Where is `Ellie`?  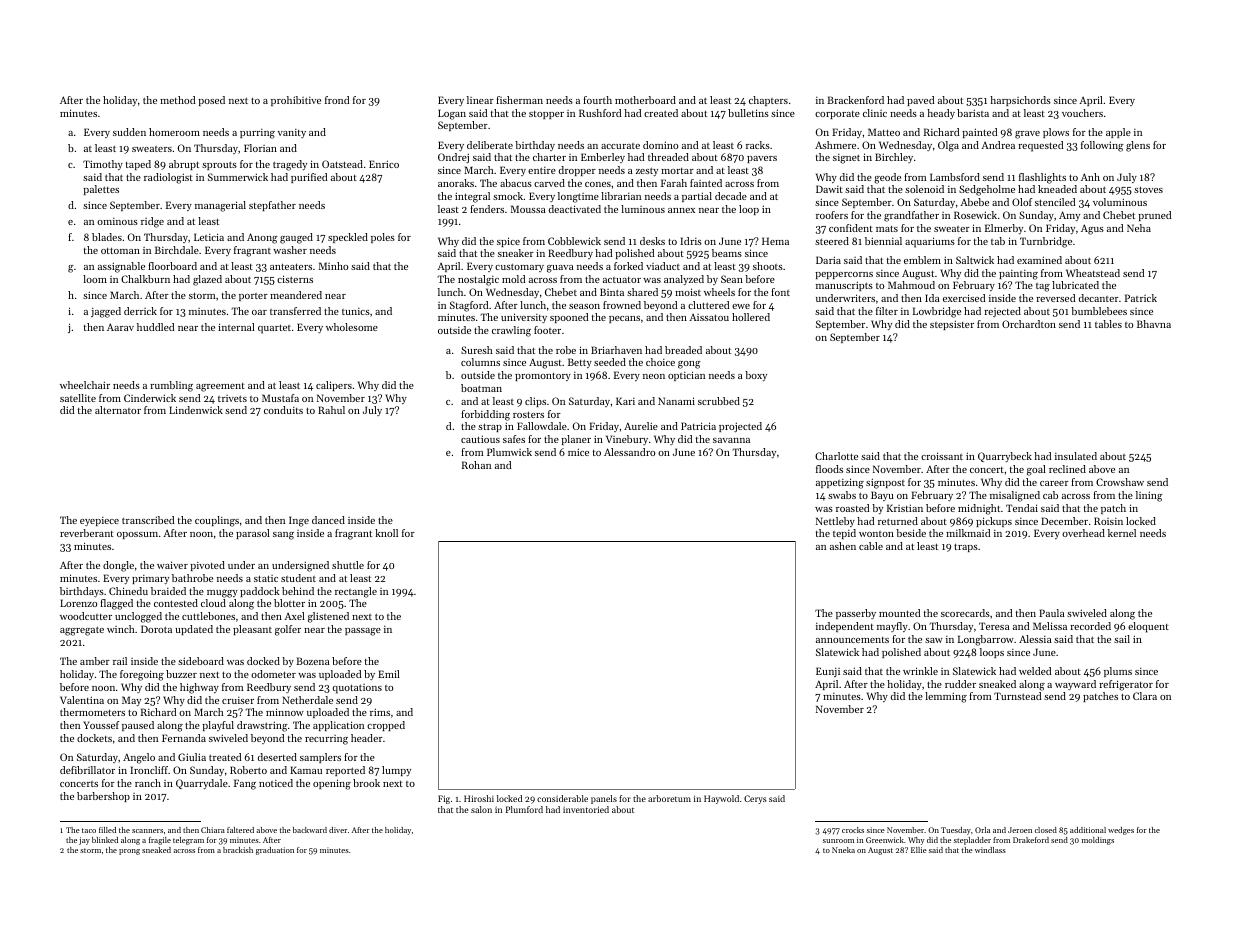
Ellie is located at coordinates (919, 850).
